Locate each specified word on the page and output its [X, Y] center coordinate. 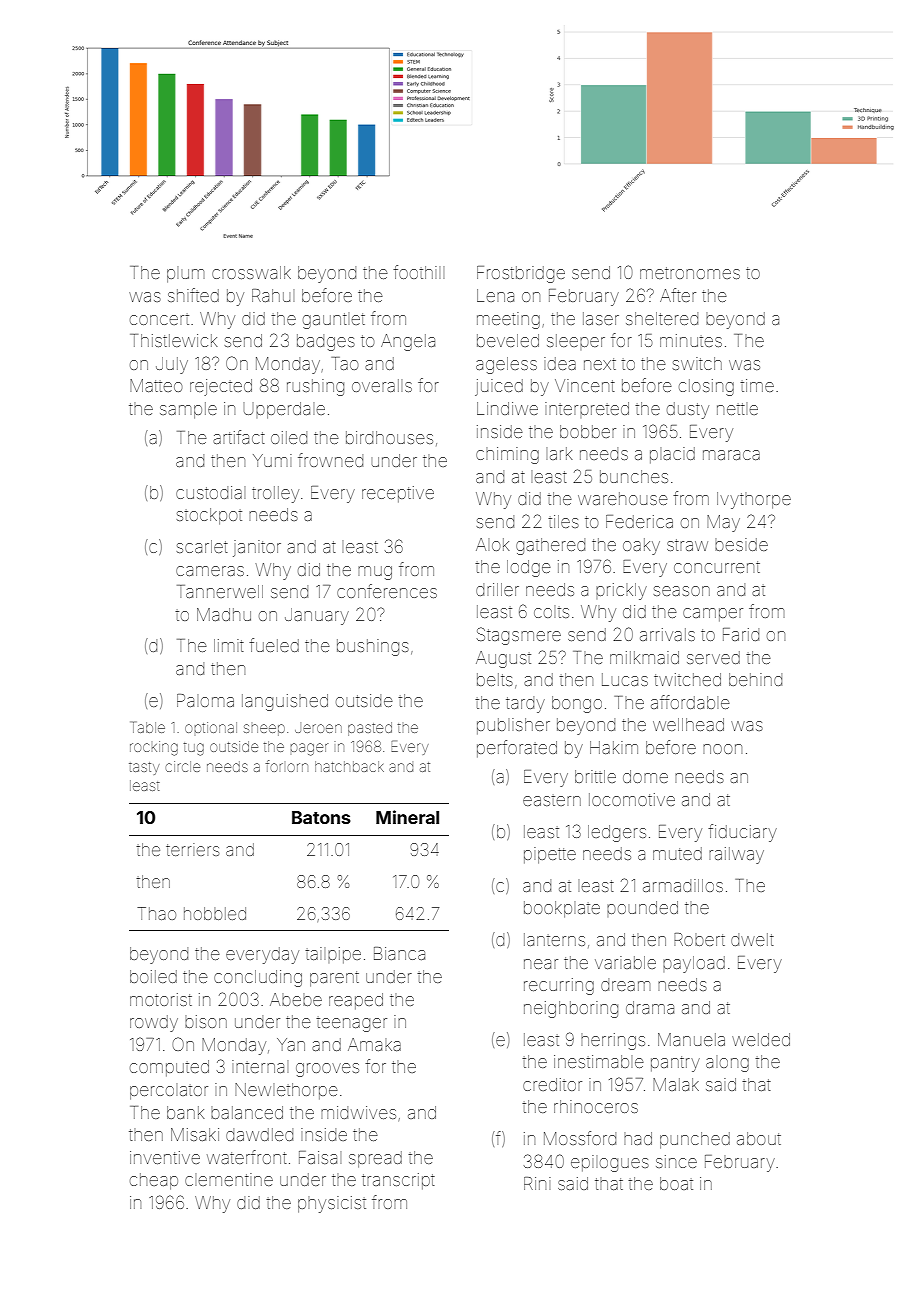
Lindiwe [507, 408]
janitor [257, 548]
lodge [529, 568]
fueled [274, 645]
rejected [221, 387]
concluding [258, 978]
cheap [154, 1181]
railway [736, 855]
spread [375, 1159]
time [757, 385]
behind [755, 679]
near [541, 964]
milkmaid [644, 657]
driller [497, 589]
